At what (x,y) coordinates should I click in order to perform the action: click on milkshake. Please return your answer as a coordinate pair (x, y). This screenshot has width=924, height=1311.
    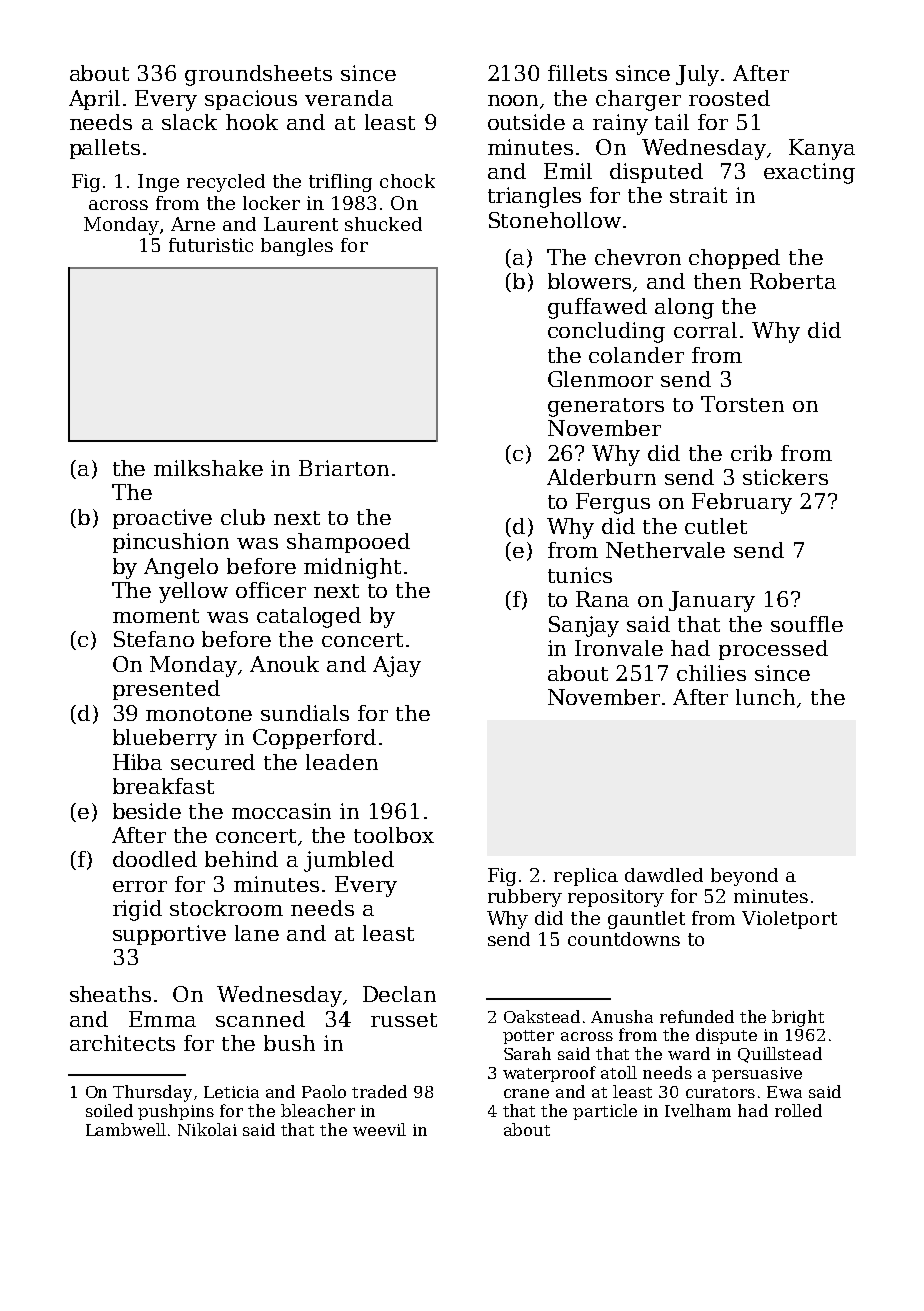
    Looking at the image, I should click on (208, 468).
